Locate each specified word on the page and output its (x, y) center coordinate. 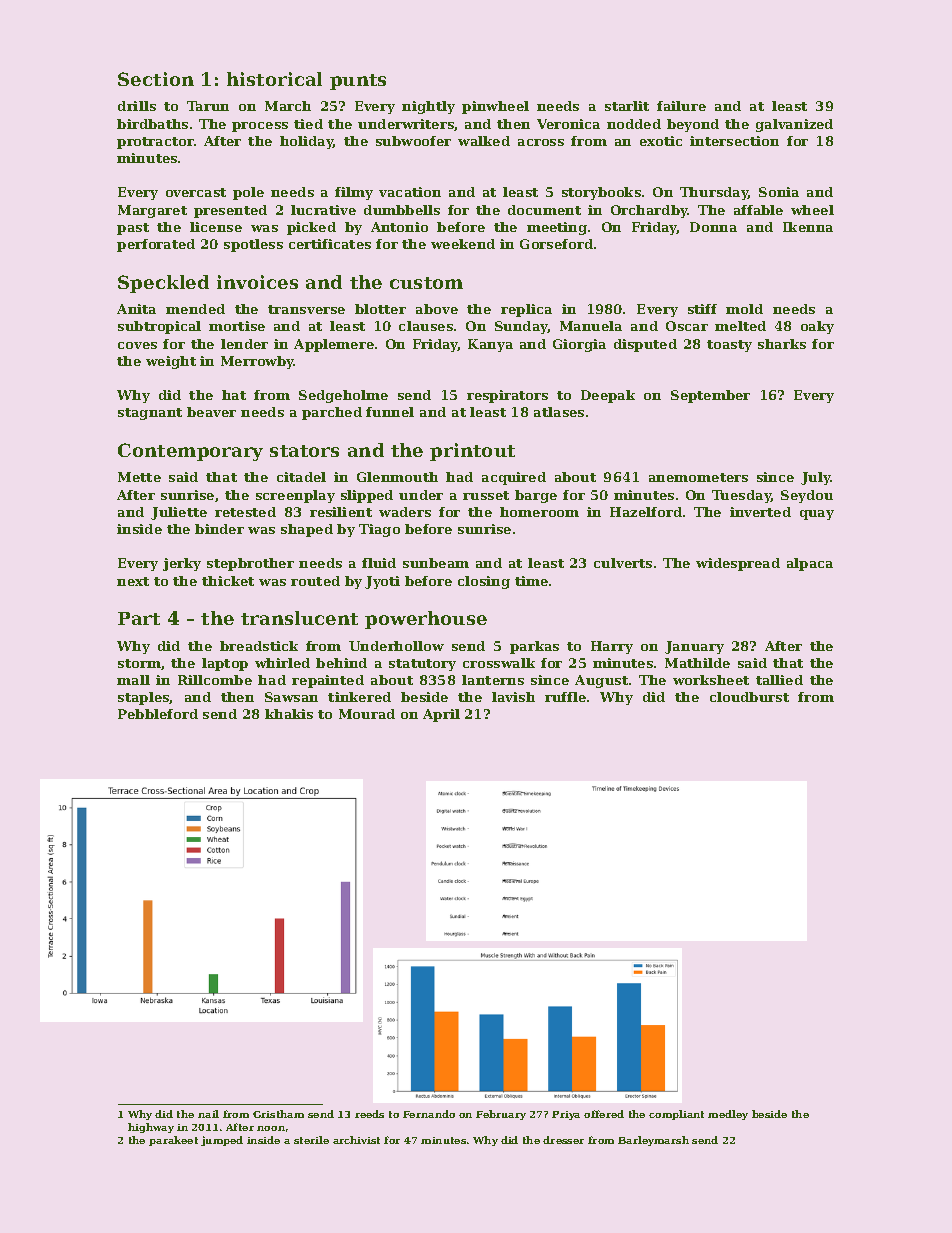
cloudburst (749, 697)
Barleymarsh (653, 1141)
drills (137, 106)
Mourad (367, 714)
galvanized (794, 125)
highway (151, 1128)
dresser (563, 1140)
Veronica (568, 124)
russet (486, 495)
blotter (380, 309)
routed (315, 581)
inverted (760, 512)
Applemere (334, 345)
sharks (782, 344)
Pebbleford (158, 714)
